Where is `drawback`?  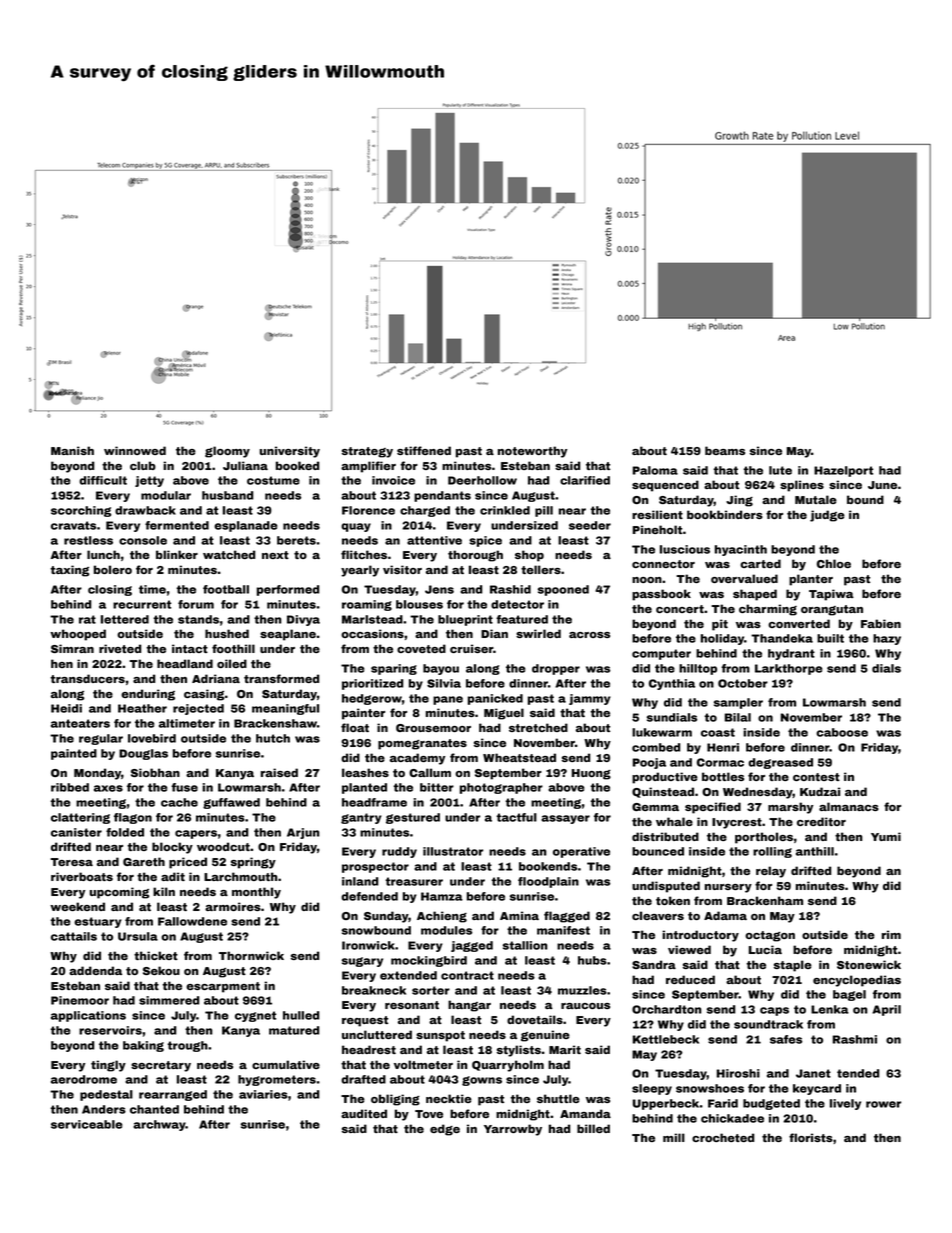
drawback is located at coordinates (145, 510).
